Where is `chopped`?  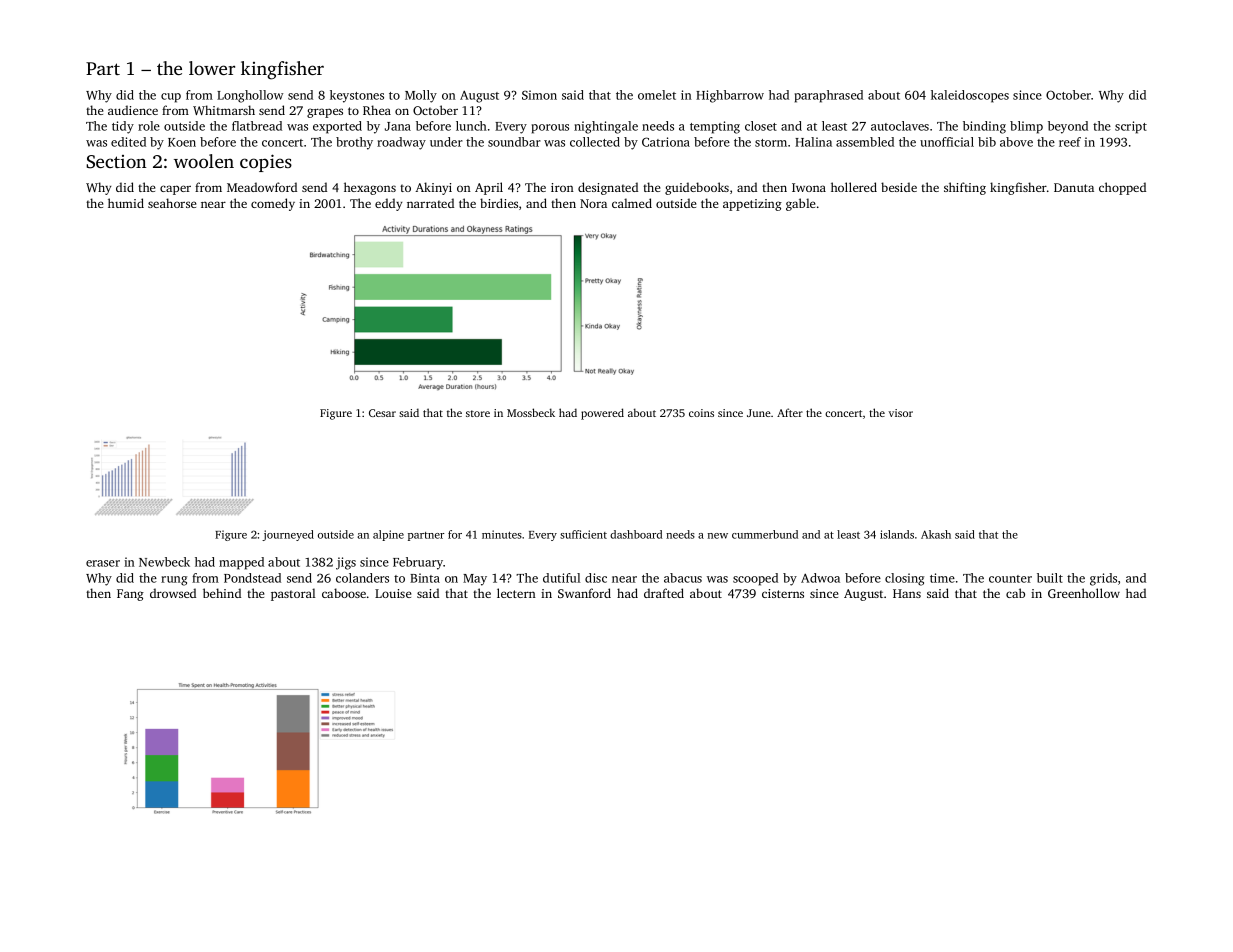
chopped is located at coordinates (1122, 188).
